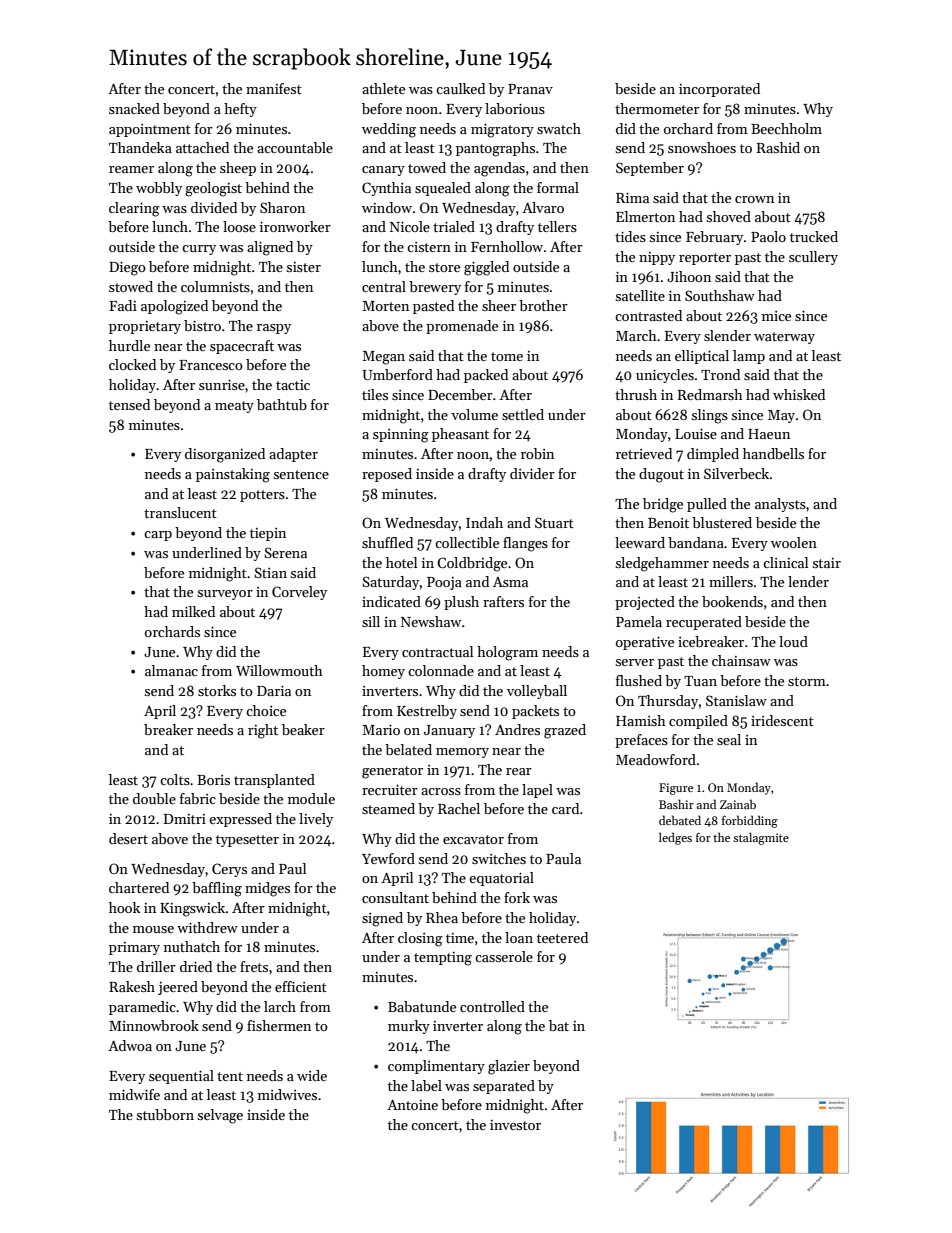 Image resolution: width=952 pixels, height=1233 pixels. I want to click on colts, so click(175, 779).
